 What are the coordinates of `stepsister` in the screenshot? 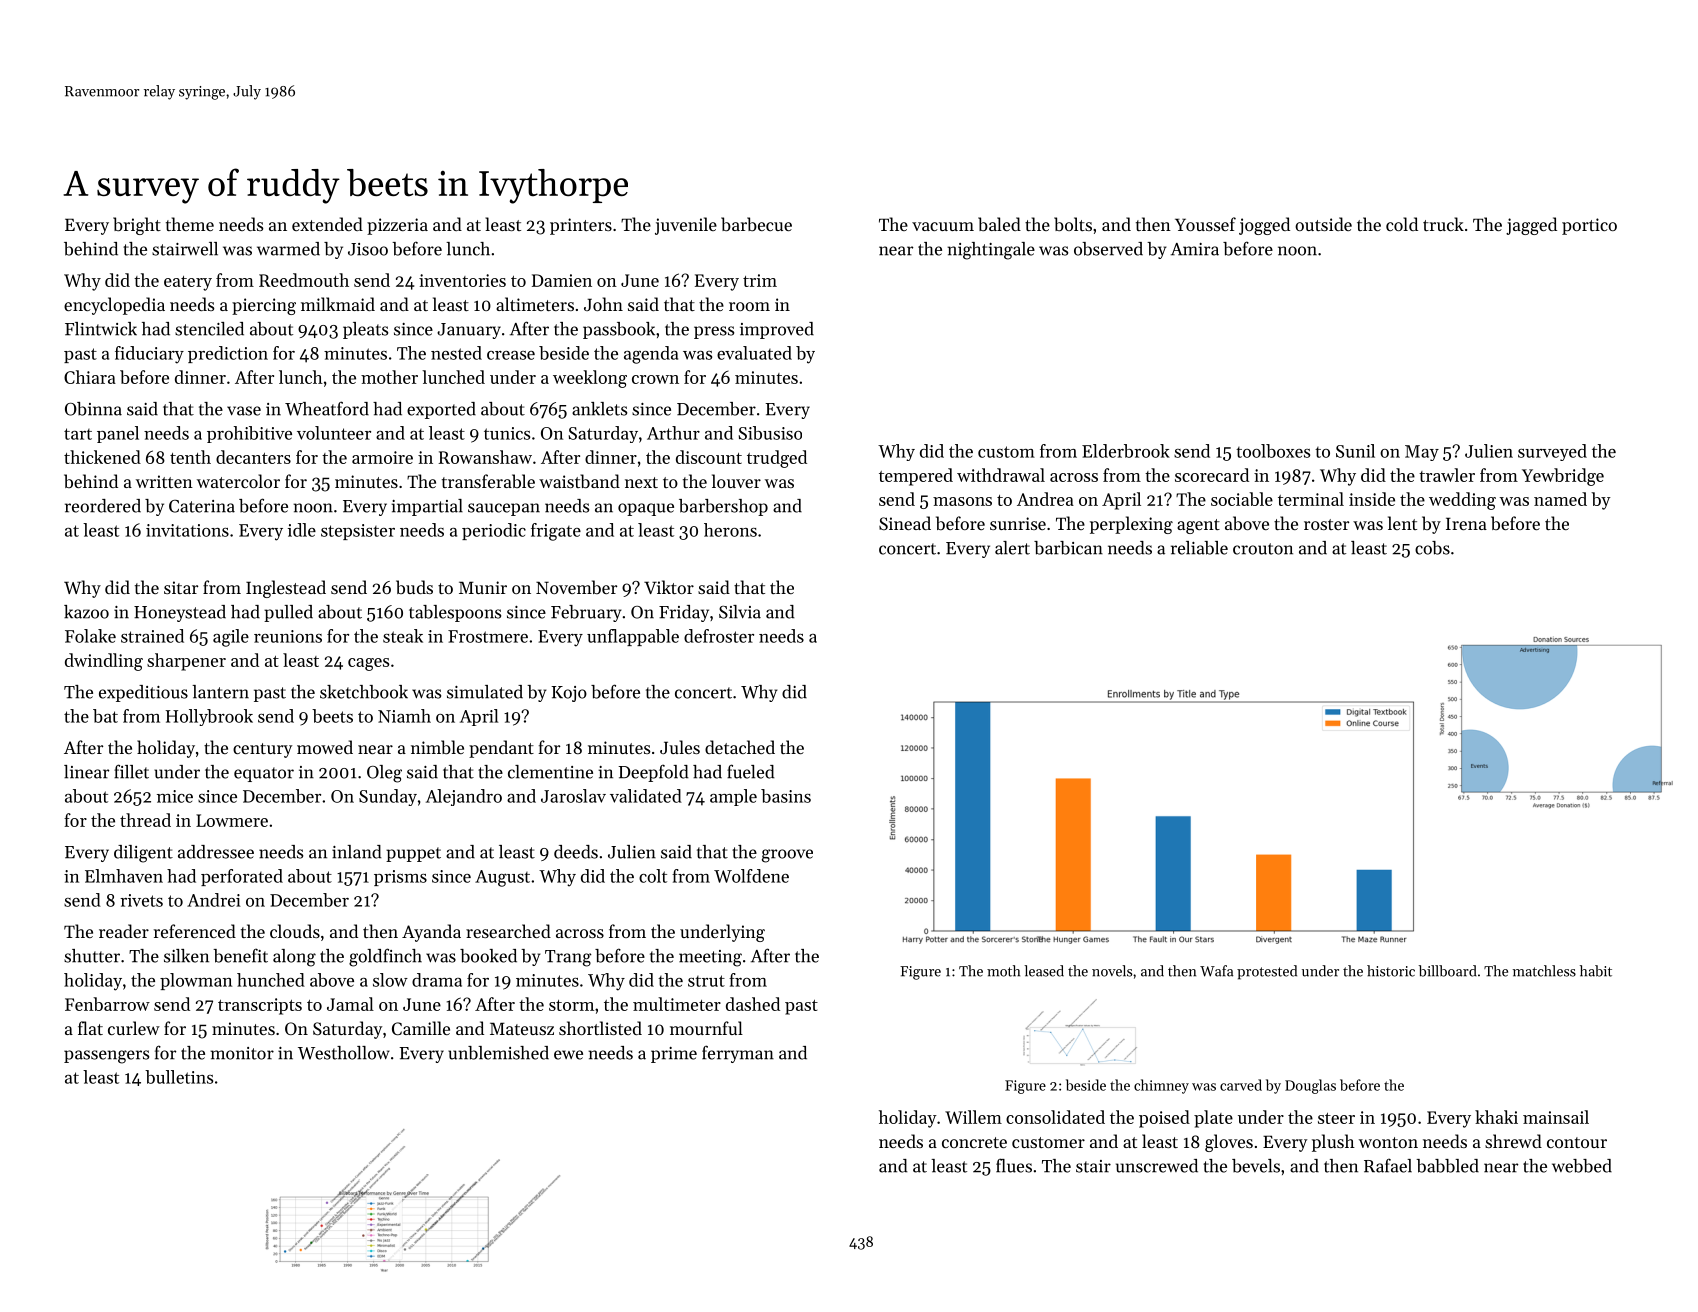 It's located at (358, 532).
